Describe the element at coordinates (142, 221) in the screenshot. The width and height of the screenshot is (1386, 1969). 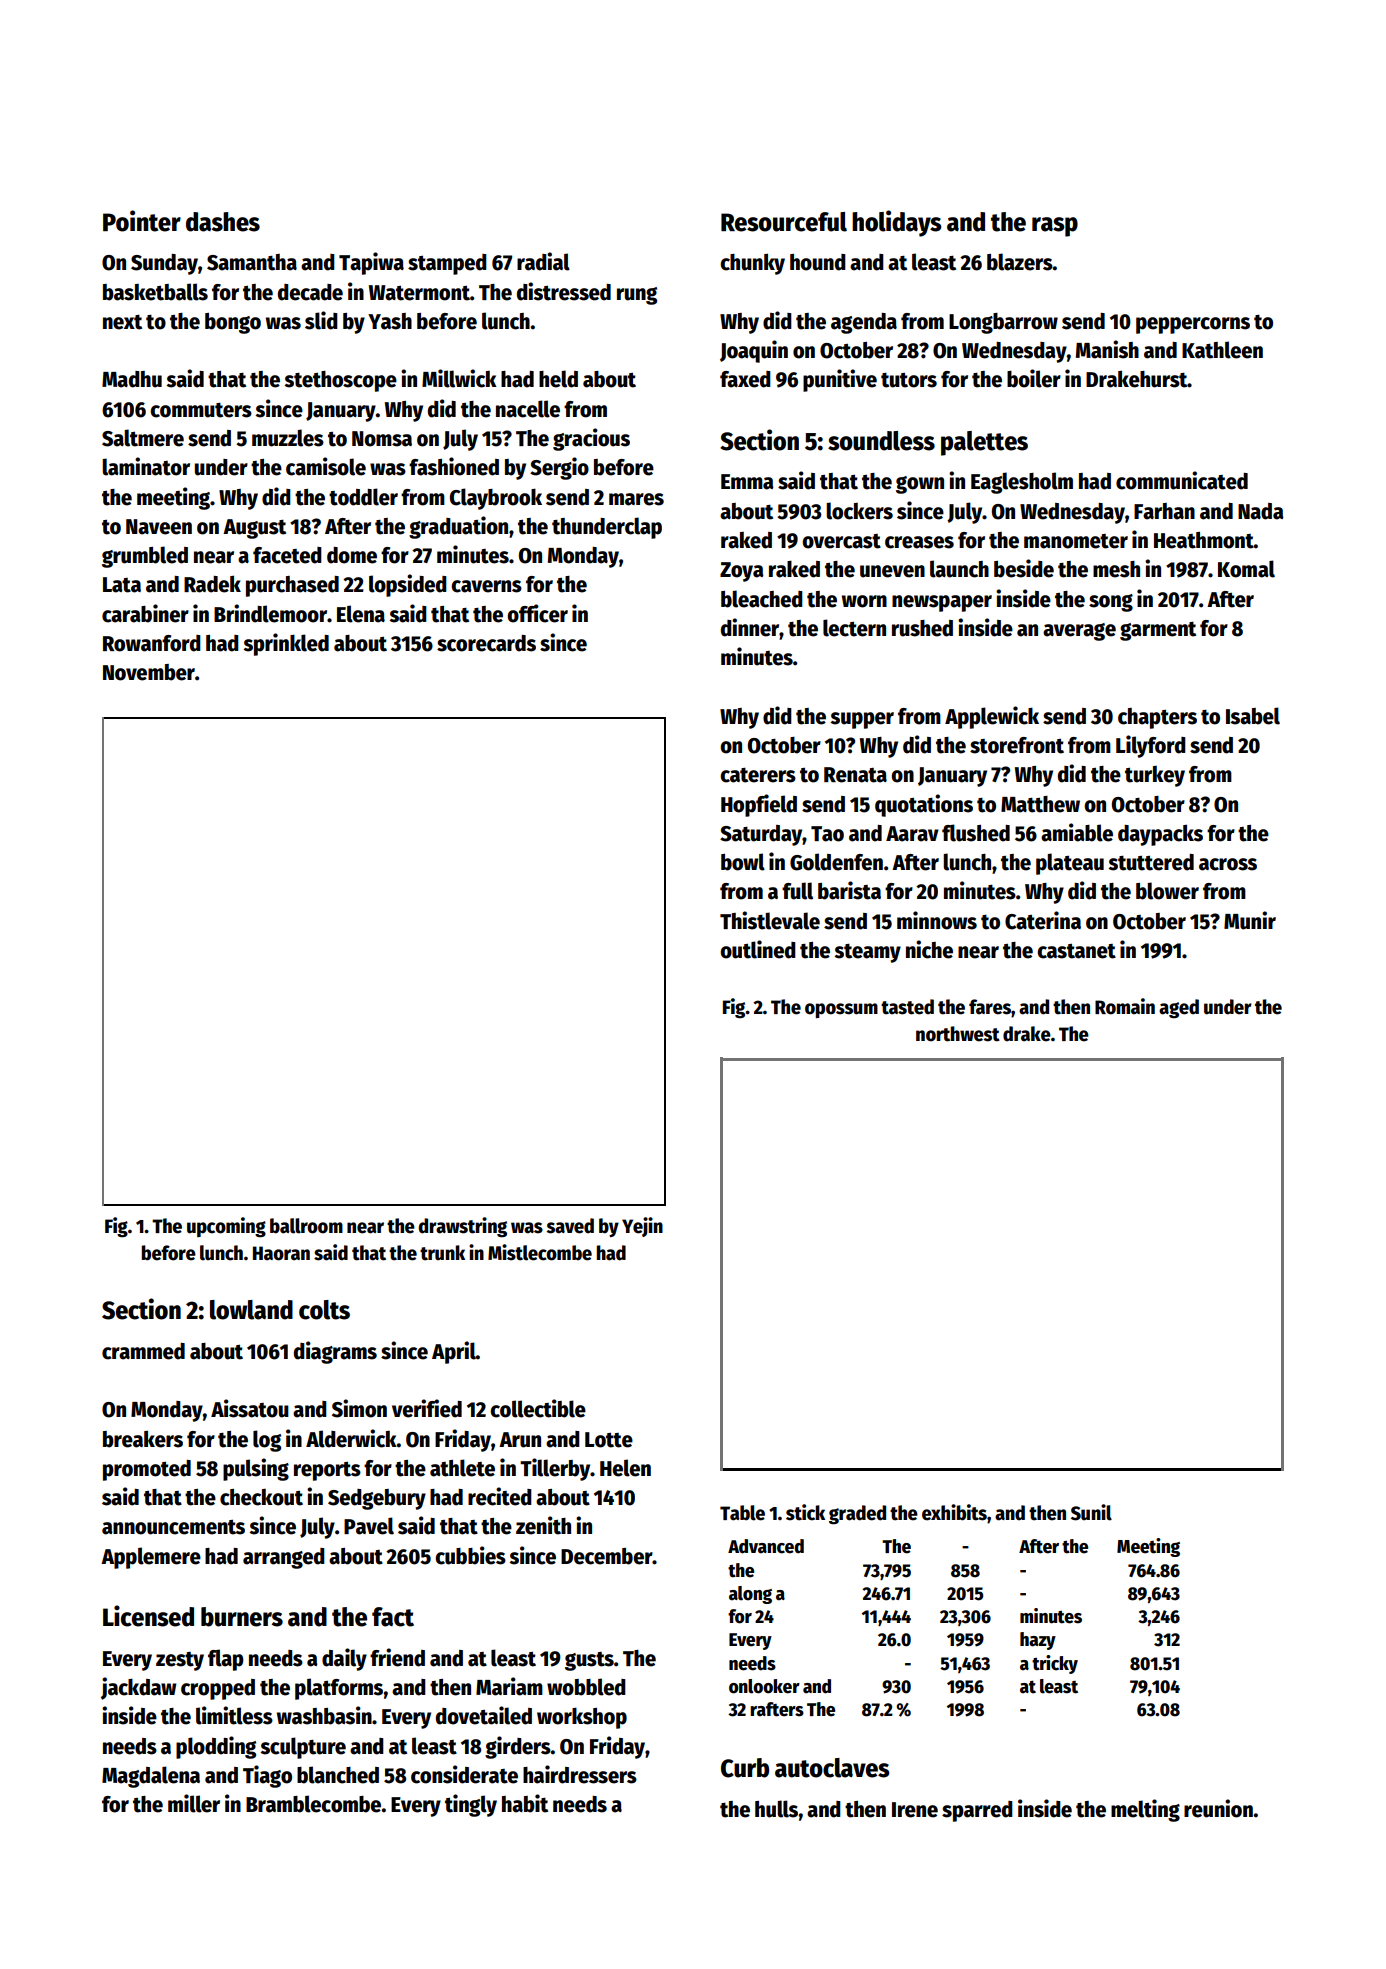
I see `Pointer` at that location.
